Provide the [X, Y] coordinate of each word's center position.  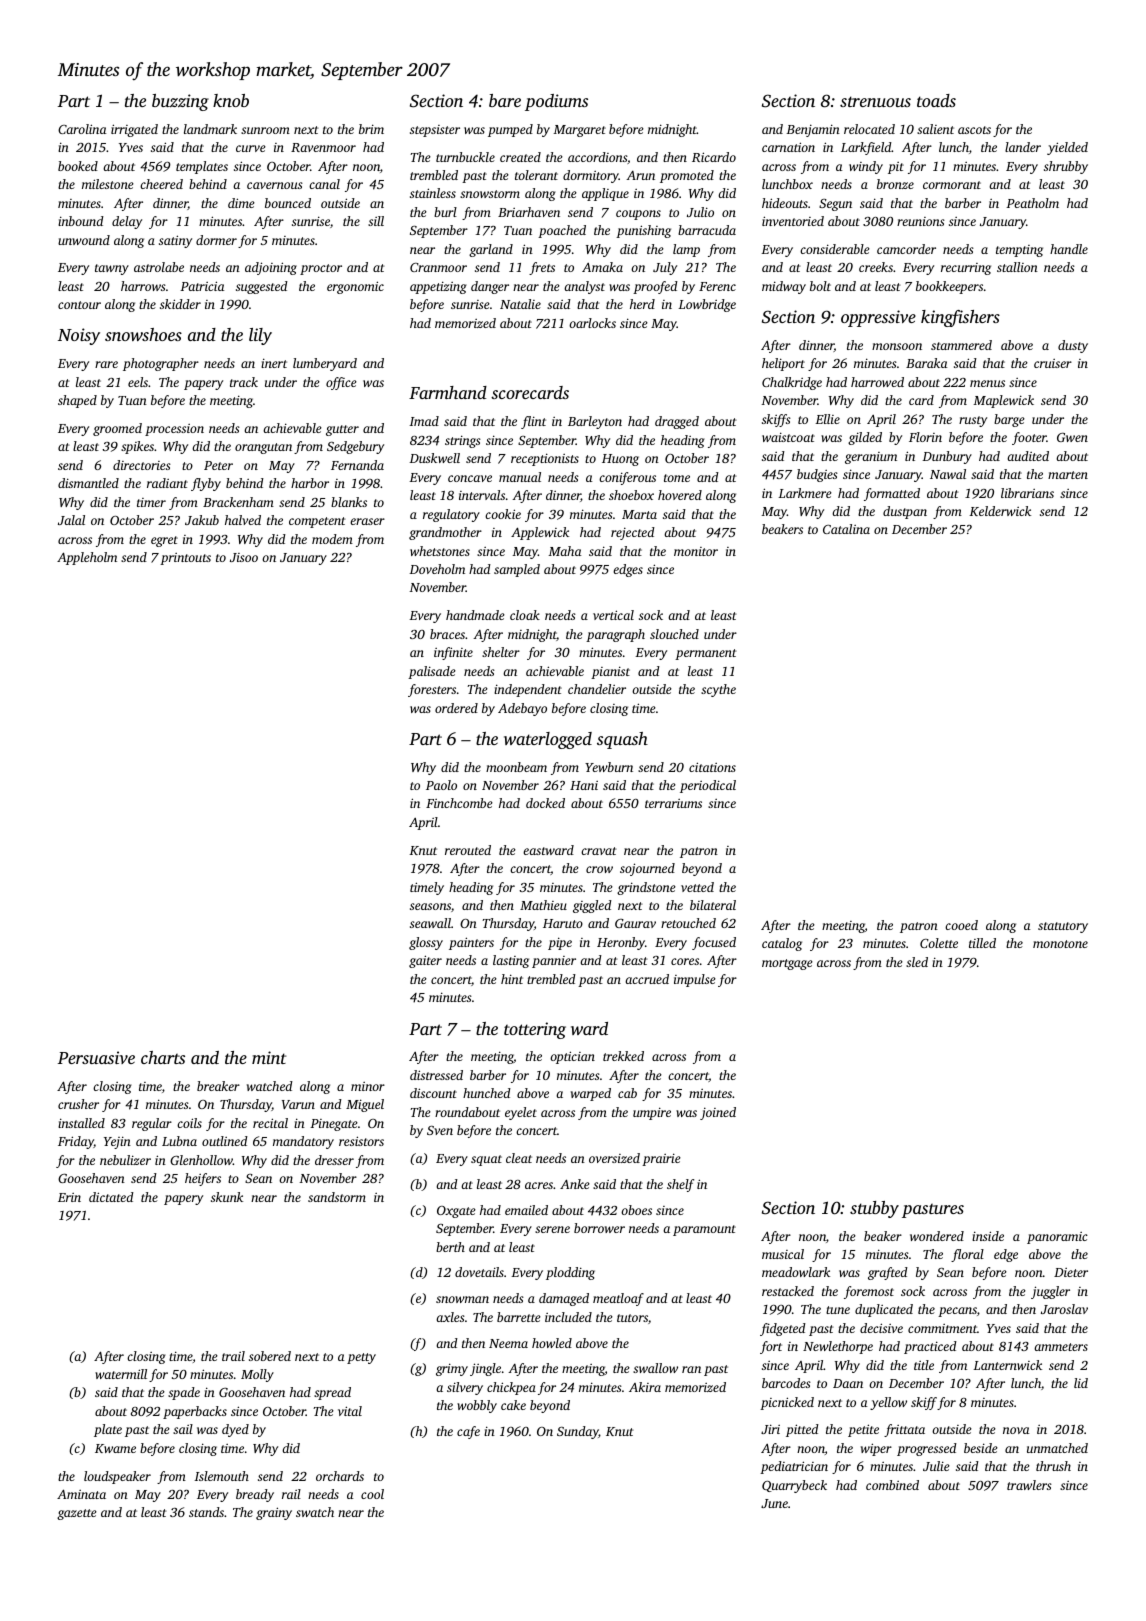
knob [231, 100]
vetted [697, 887]
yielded [1067, 148]
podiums [556, 102]
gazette [77, 1514]
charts [163, 1057]
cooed [961, 925]
